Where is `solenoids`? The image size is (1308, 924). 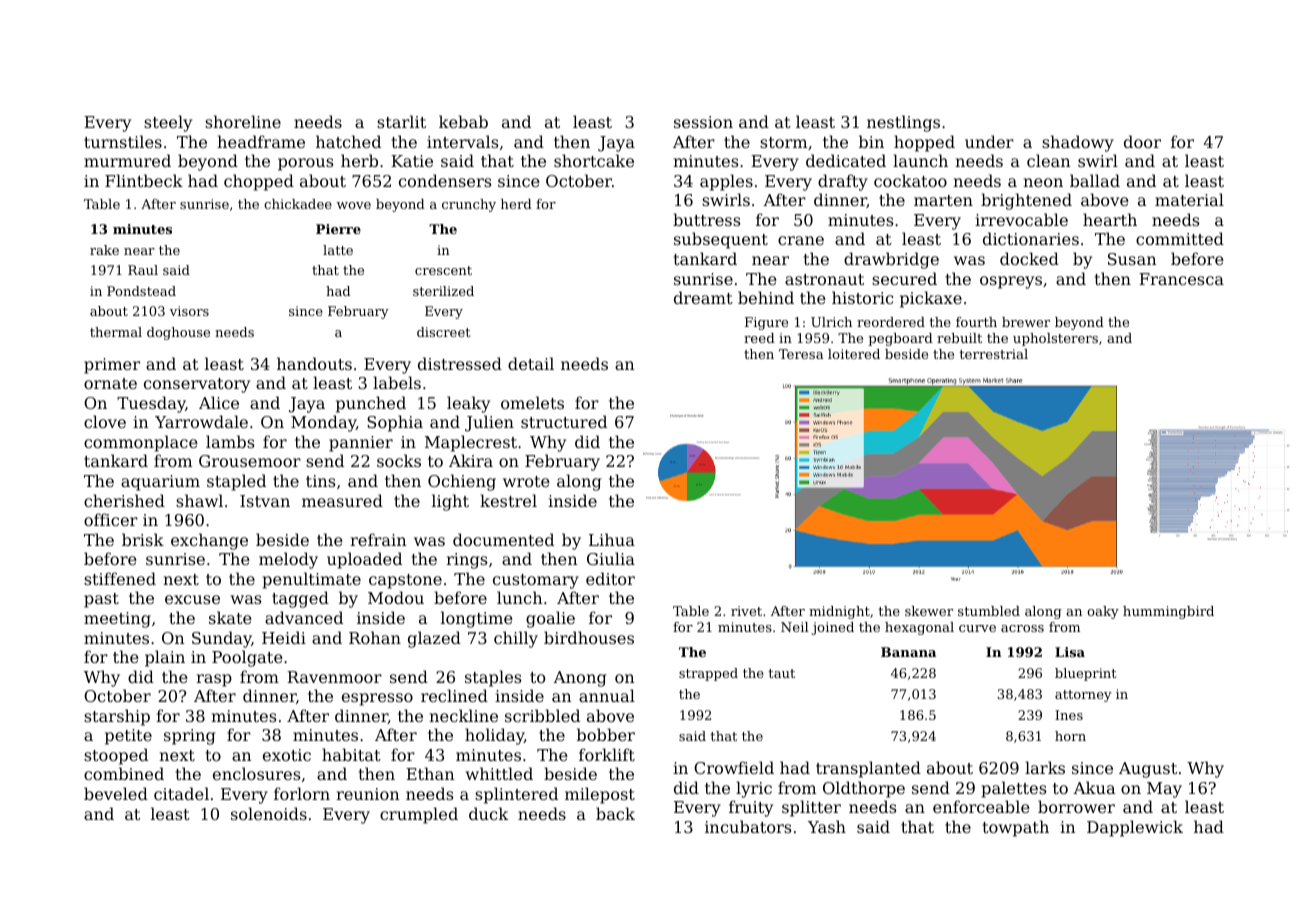 solenoids is located at coordinates (269, 813).
